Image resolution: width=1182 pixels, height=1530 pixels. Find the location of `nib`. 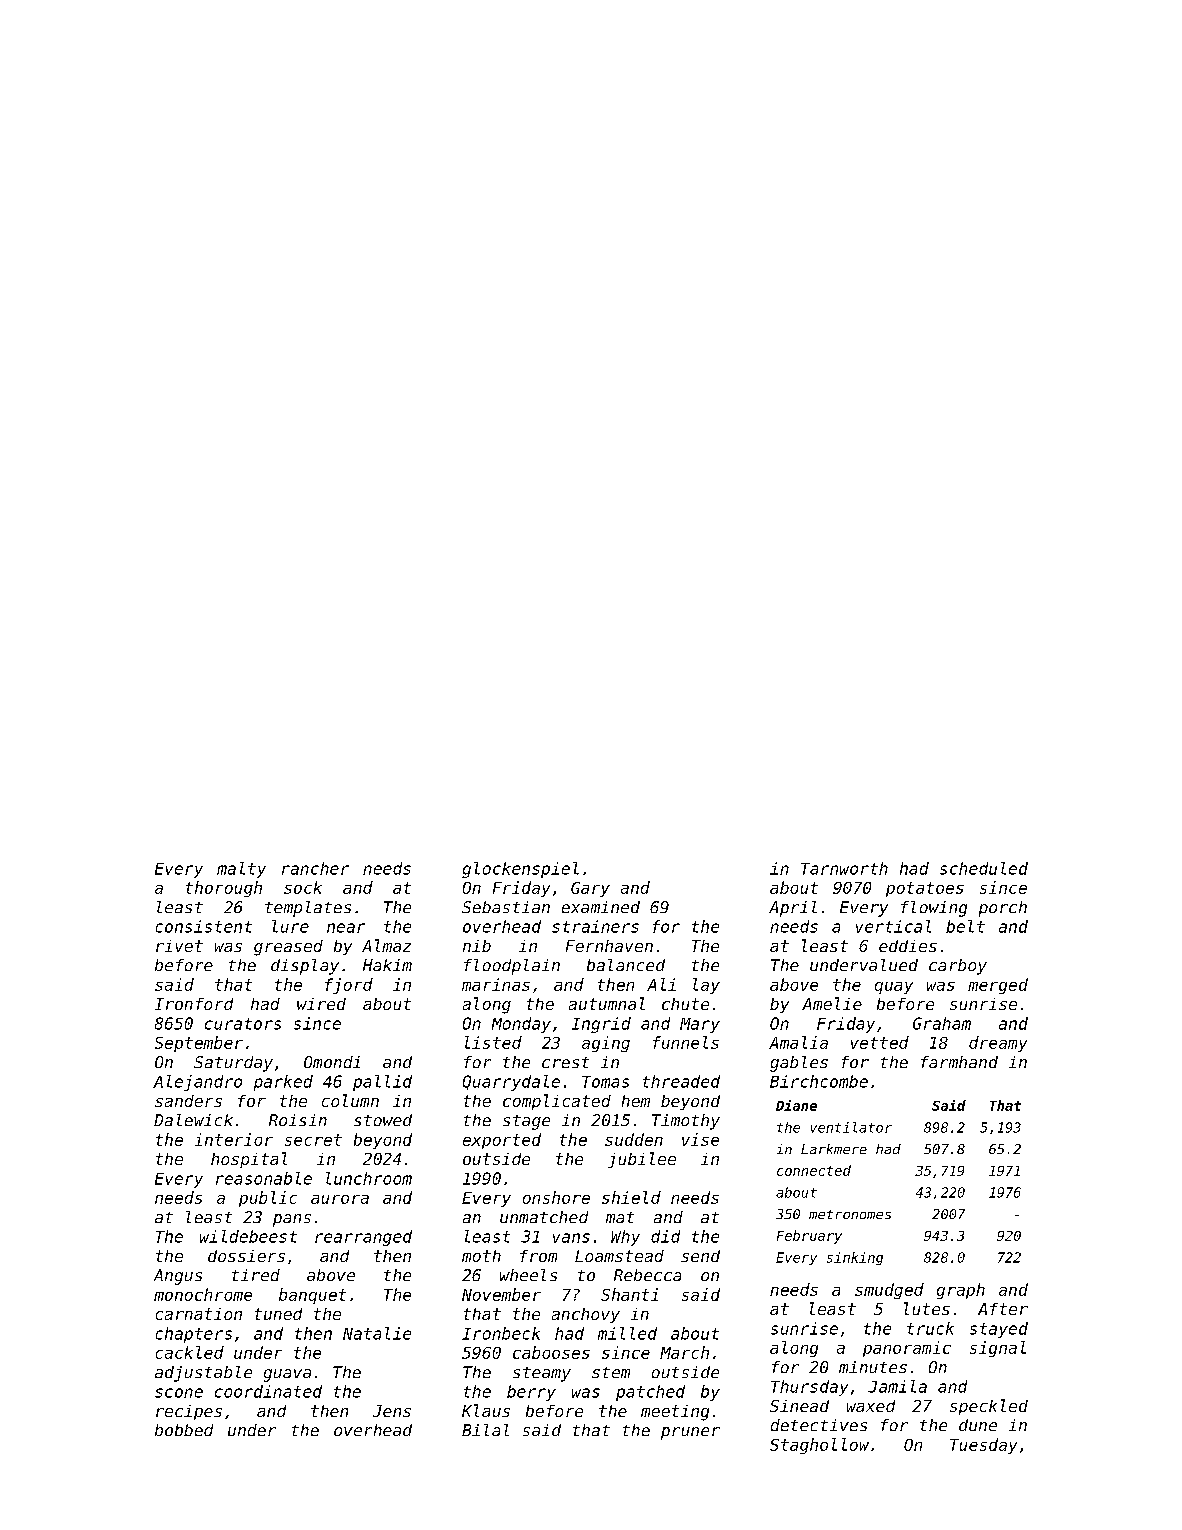

nib is located at coordinates (477, 946).
